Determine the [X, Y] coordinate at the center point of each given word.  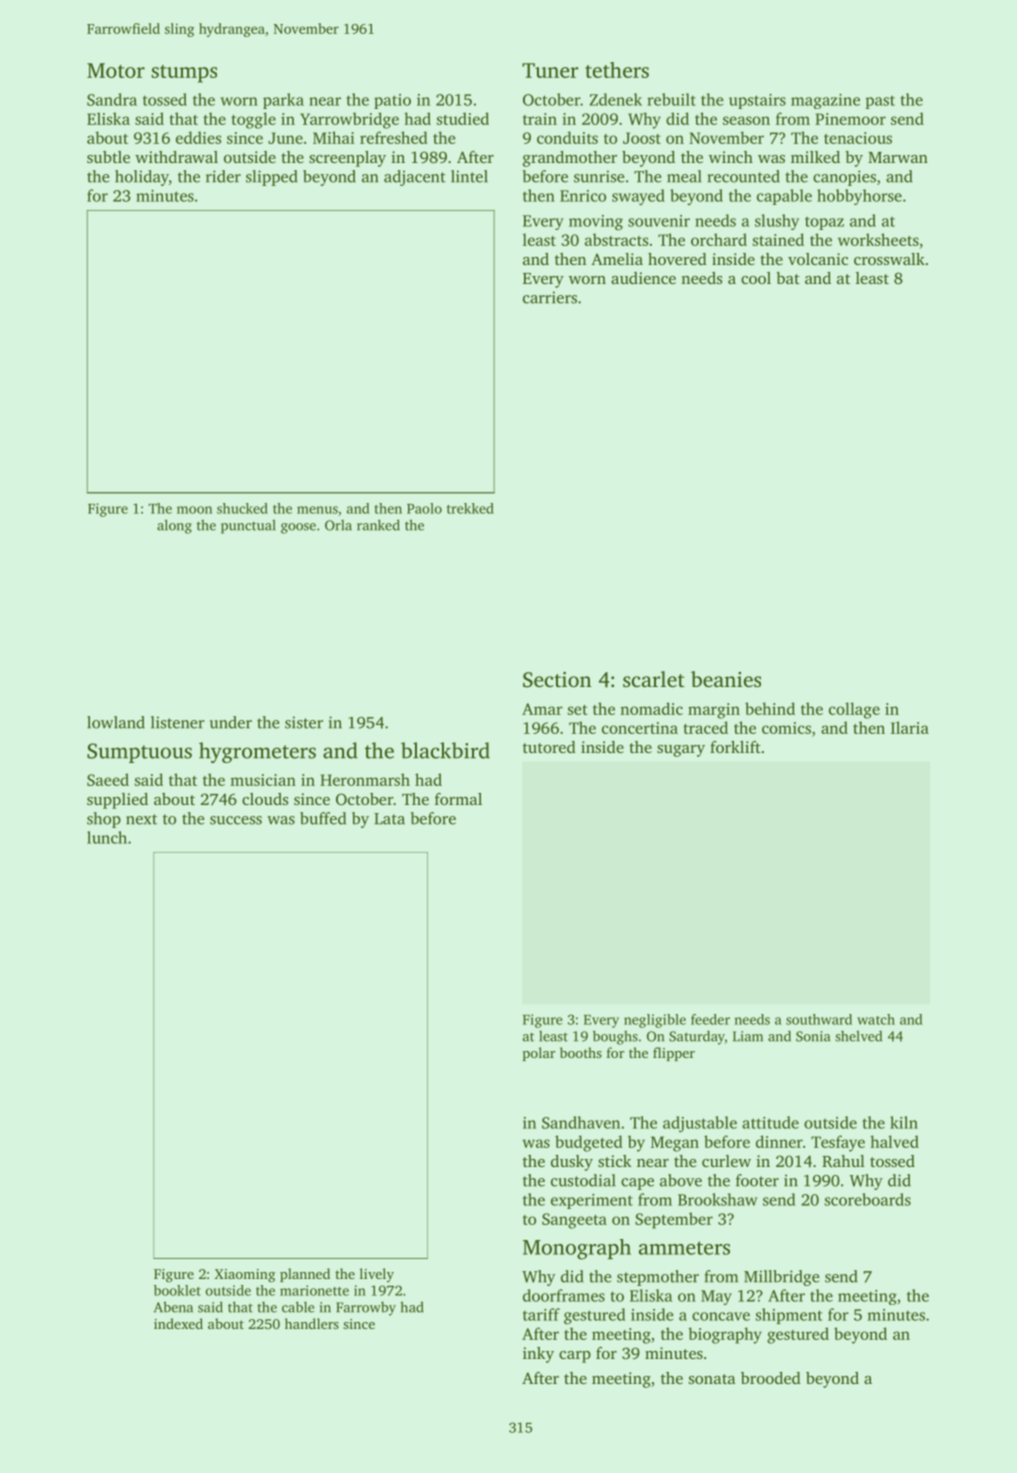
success [236, 820]
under [231, 722]
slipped [272, 178]
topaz [824, 223]
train [540, 119]
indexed [178, 1323]
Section [557, 680]
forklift [735, 747]
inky [538, 1355]
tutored [549, 747]
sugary [681, 751]
